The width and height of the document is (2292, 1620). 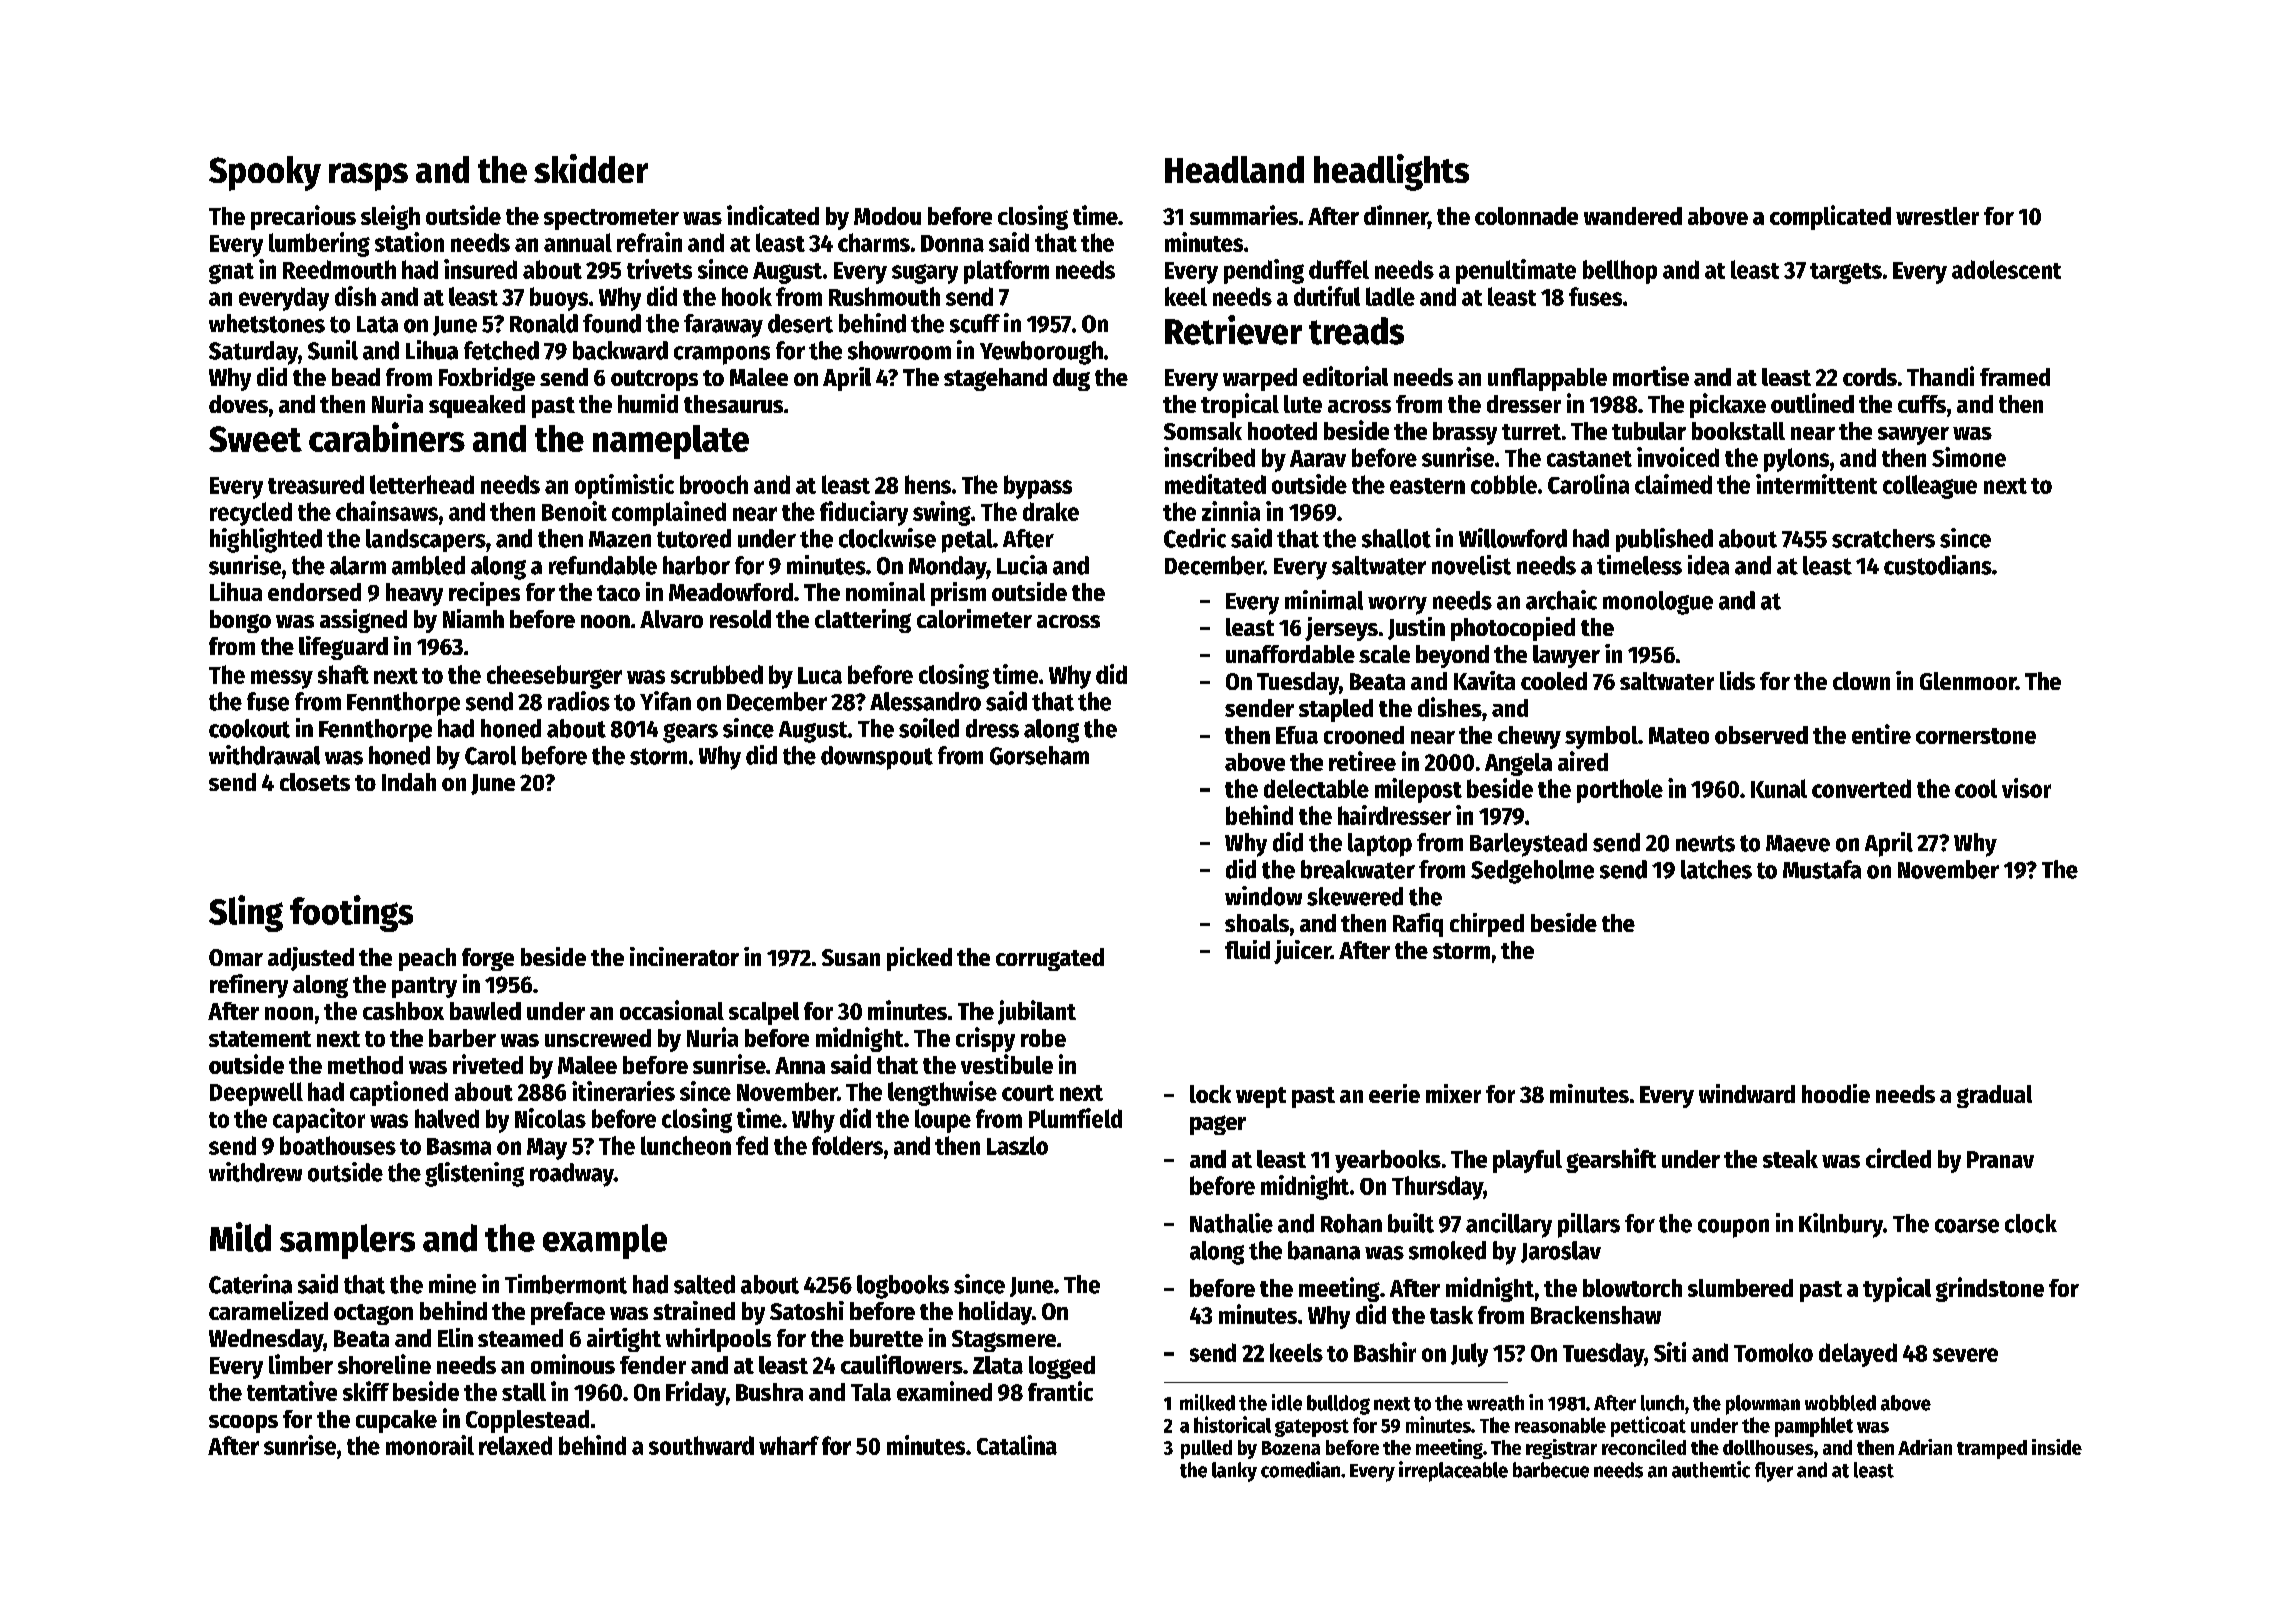 I want to click on Sling, so click(x=246, y=913).
